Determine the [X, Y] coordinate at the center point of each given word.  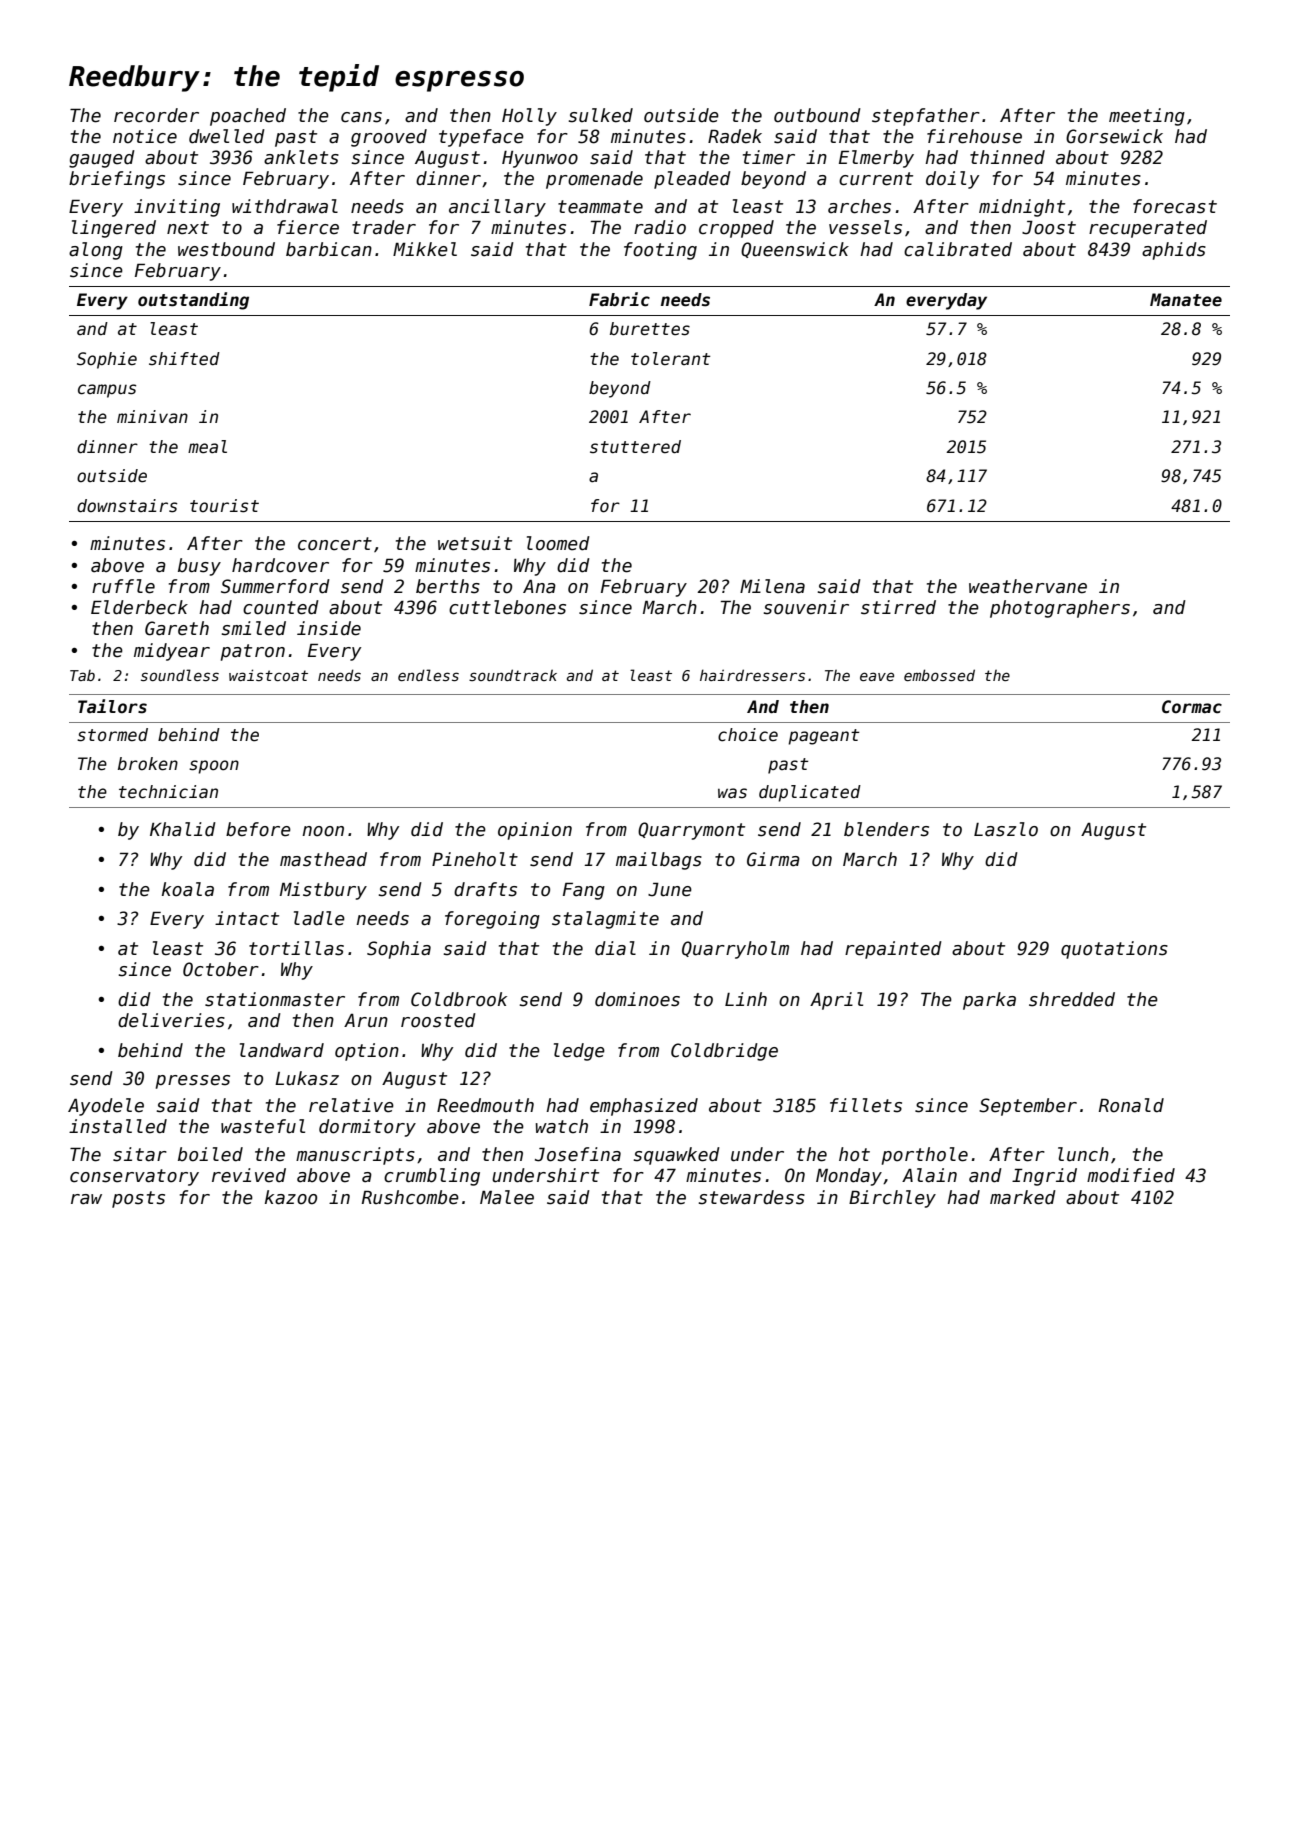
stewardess [751, 1197]
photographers [1060, 609]
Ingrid [1044, 1177]
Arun [366, 1021]
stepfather [926, 117]
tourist [224, 506]
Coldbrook [459, 999]
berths [448, 586]
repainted [893, 950]
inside [329, 628]
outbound [817, 115]
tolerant [670, 359]
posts [138, 1199]
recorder [156, 115]
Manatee [1186, 300]
